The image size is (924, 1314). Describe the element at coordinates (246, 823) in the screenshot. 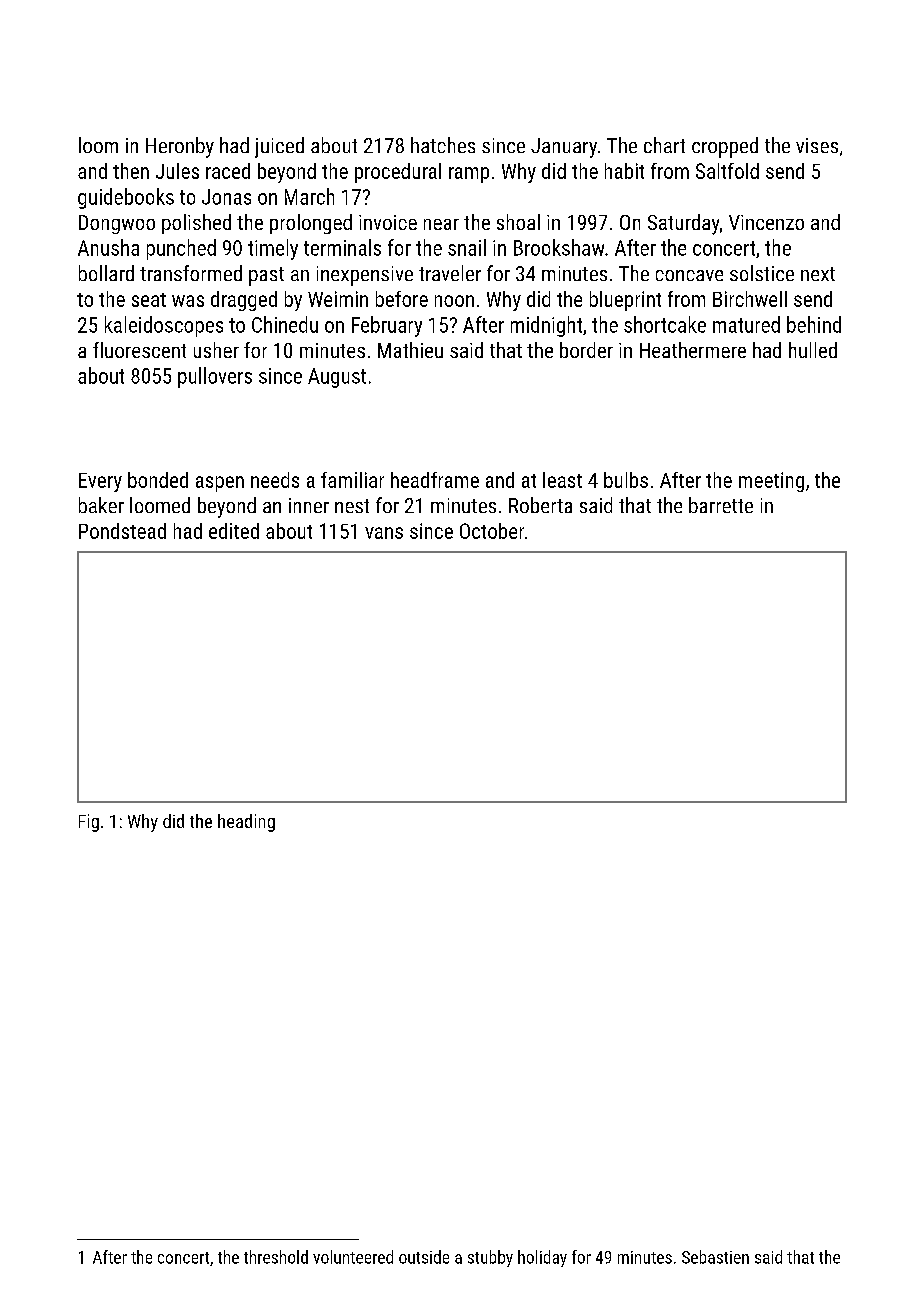

I see `heading` at that location.
